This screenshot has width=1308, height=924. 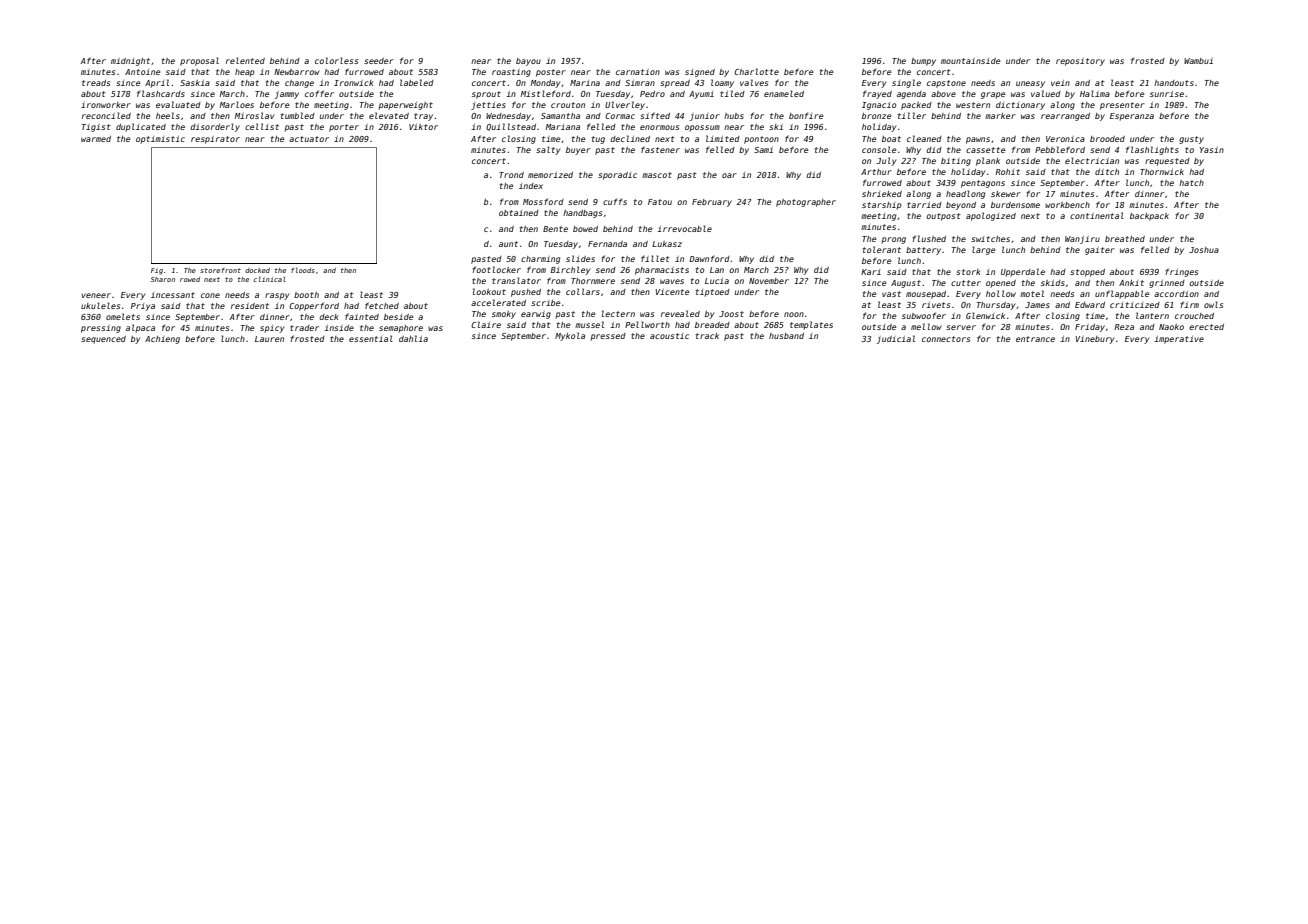 I want to click on omelets, so click(x=123, y=316).
